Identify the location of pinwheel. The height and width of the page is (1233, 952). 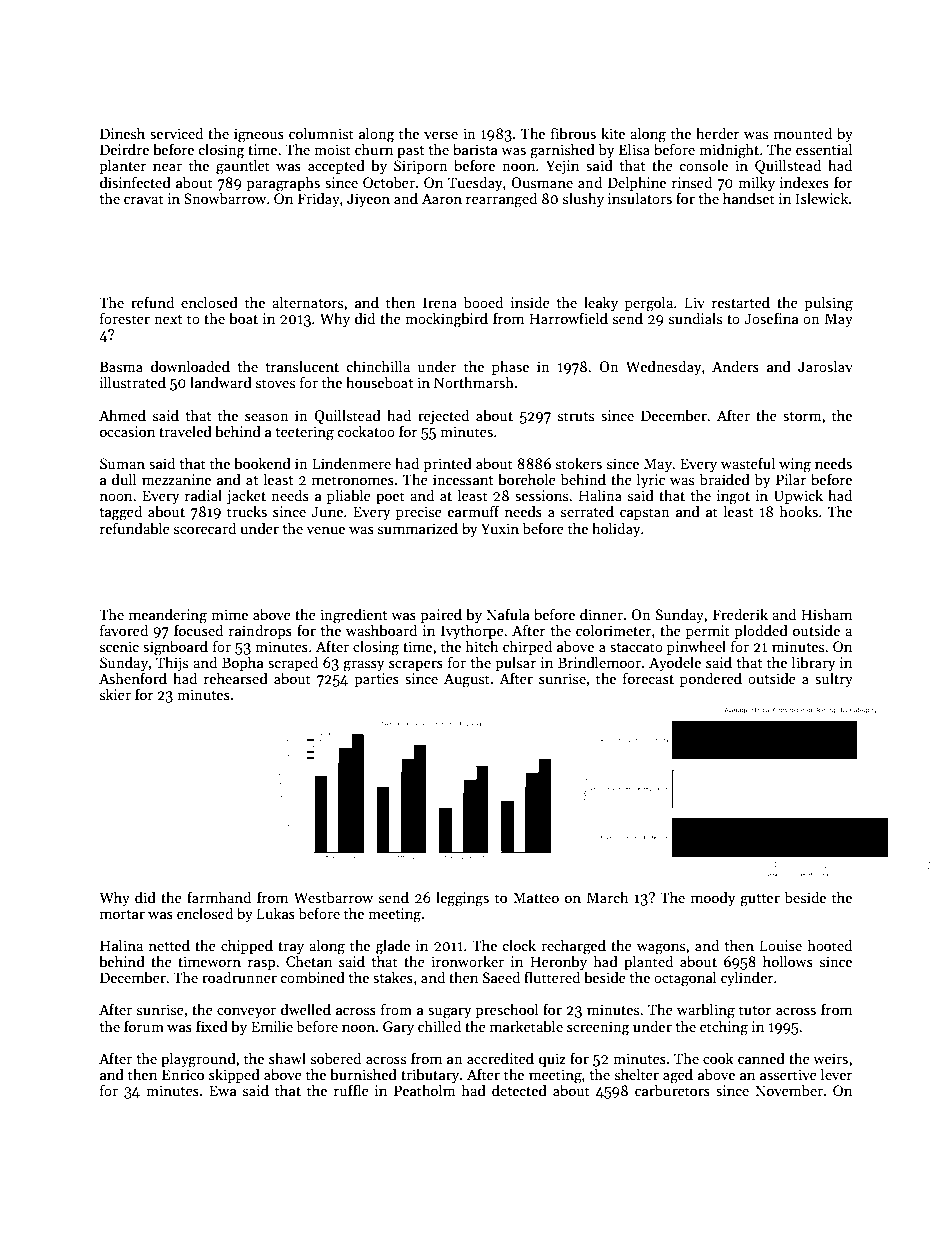
(696, 647).
